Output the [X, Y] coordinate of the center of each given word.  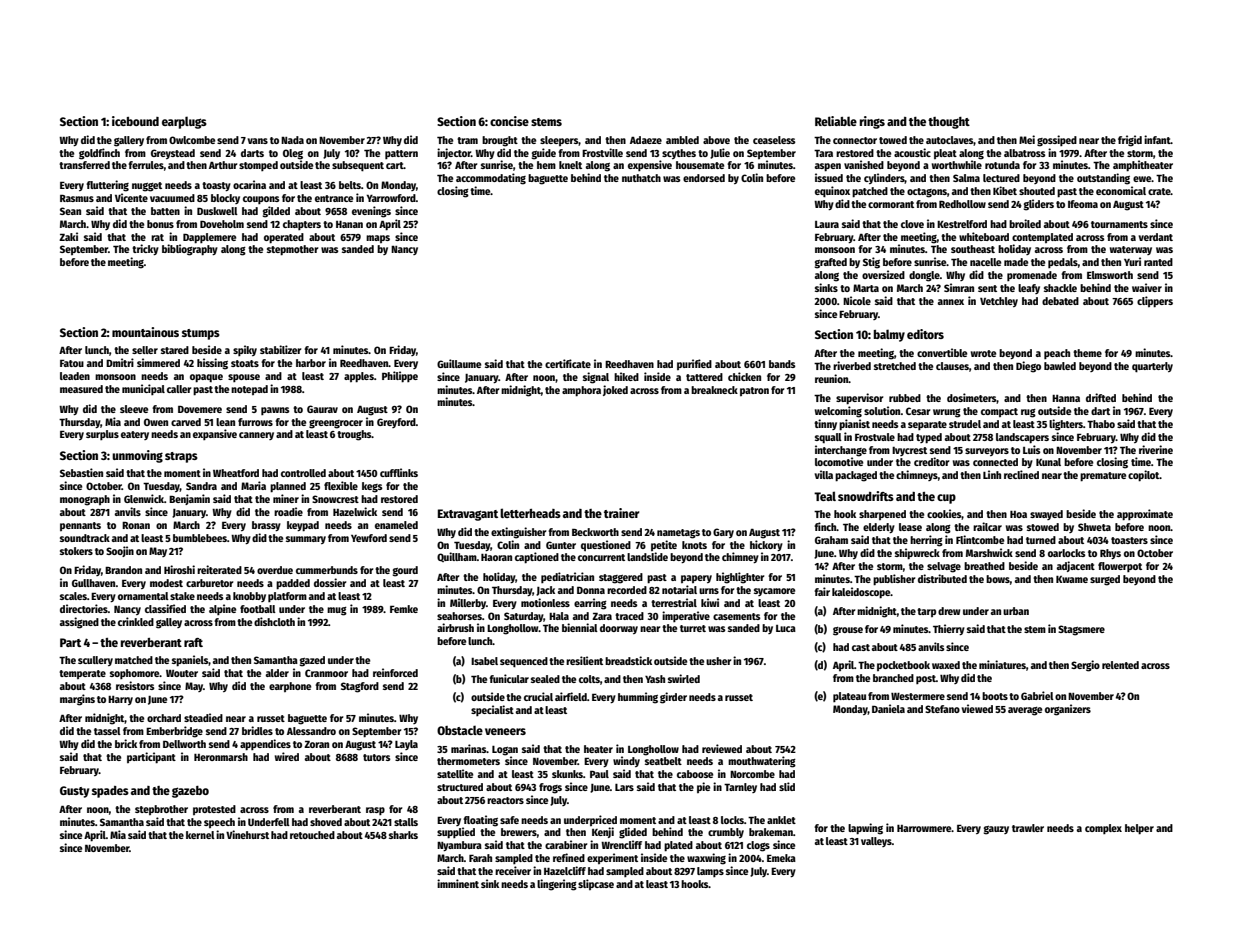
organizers [1068, 710]
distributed [942, 578]
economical [1121, 190]
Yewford [369, 538]
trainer [621, 513]
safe [509, 820]
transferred [84, 165]
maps [378, 239]
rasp [375, 811]
